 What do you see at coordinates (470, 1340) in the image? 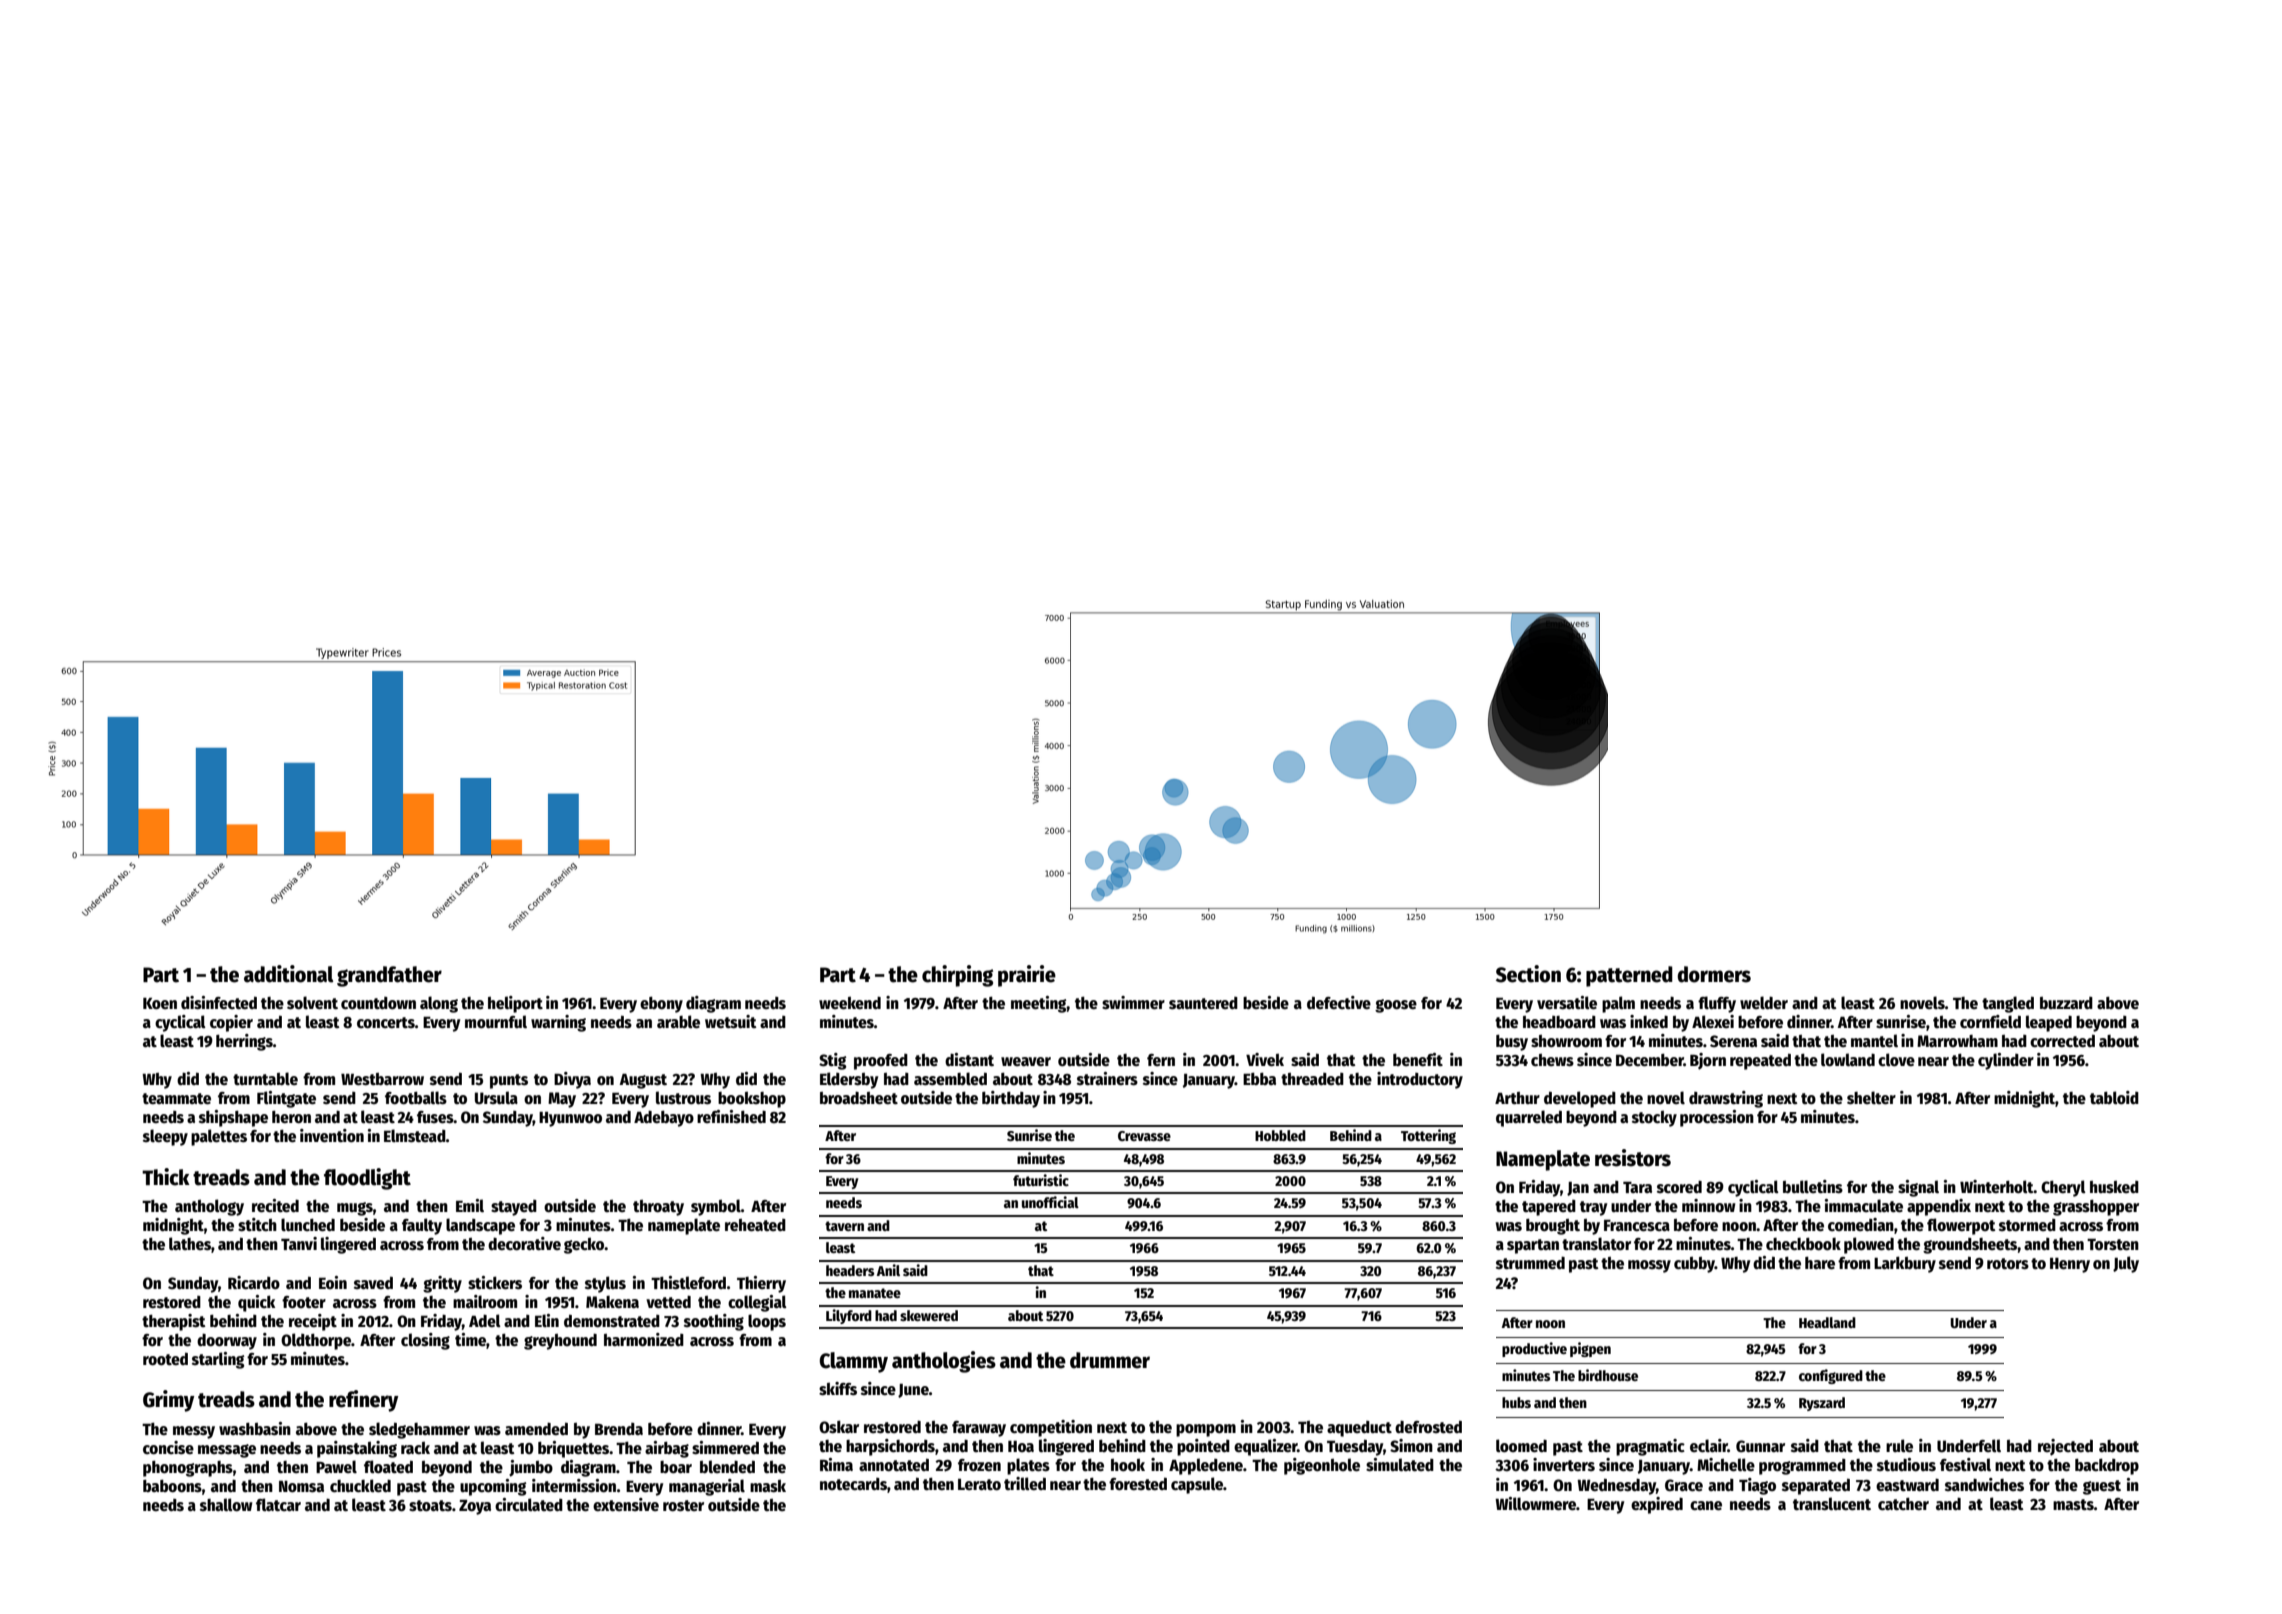
I see `time` at bounding box center [470, 1340].
